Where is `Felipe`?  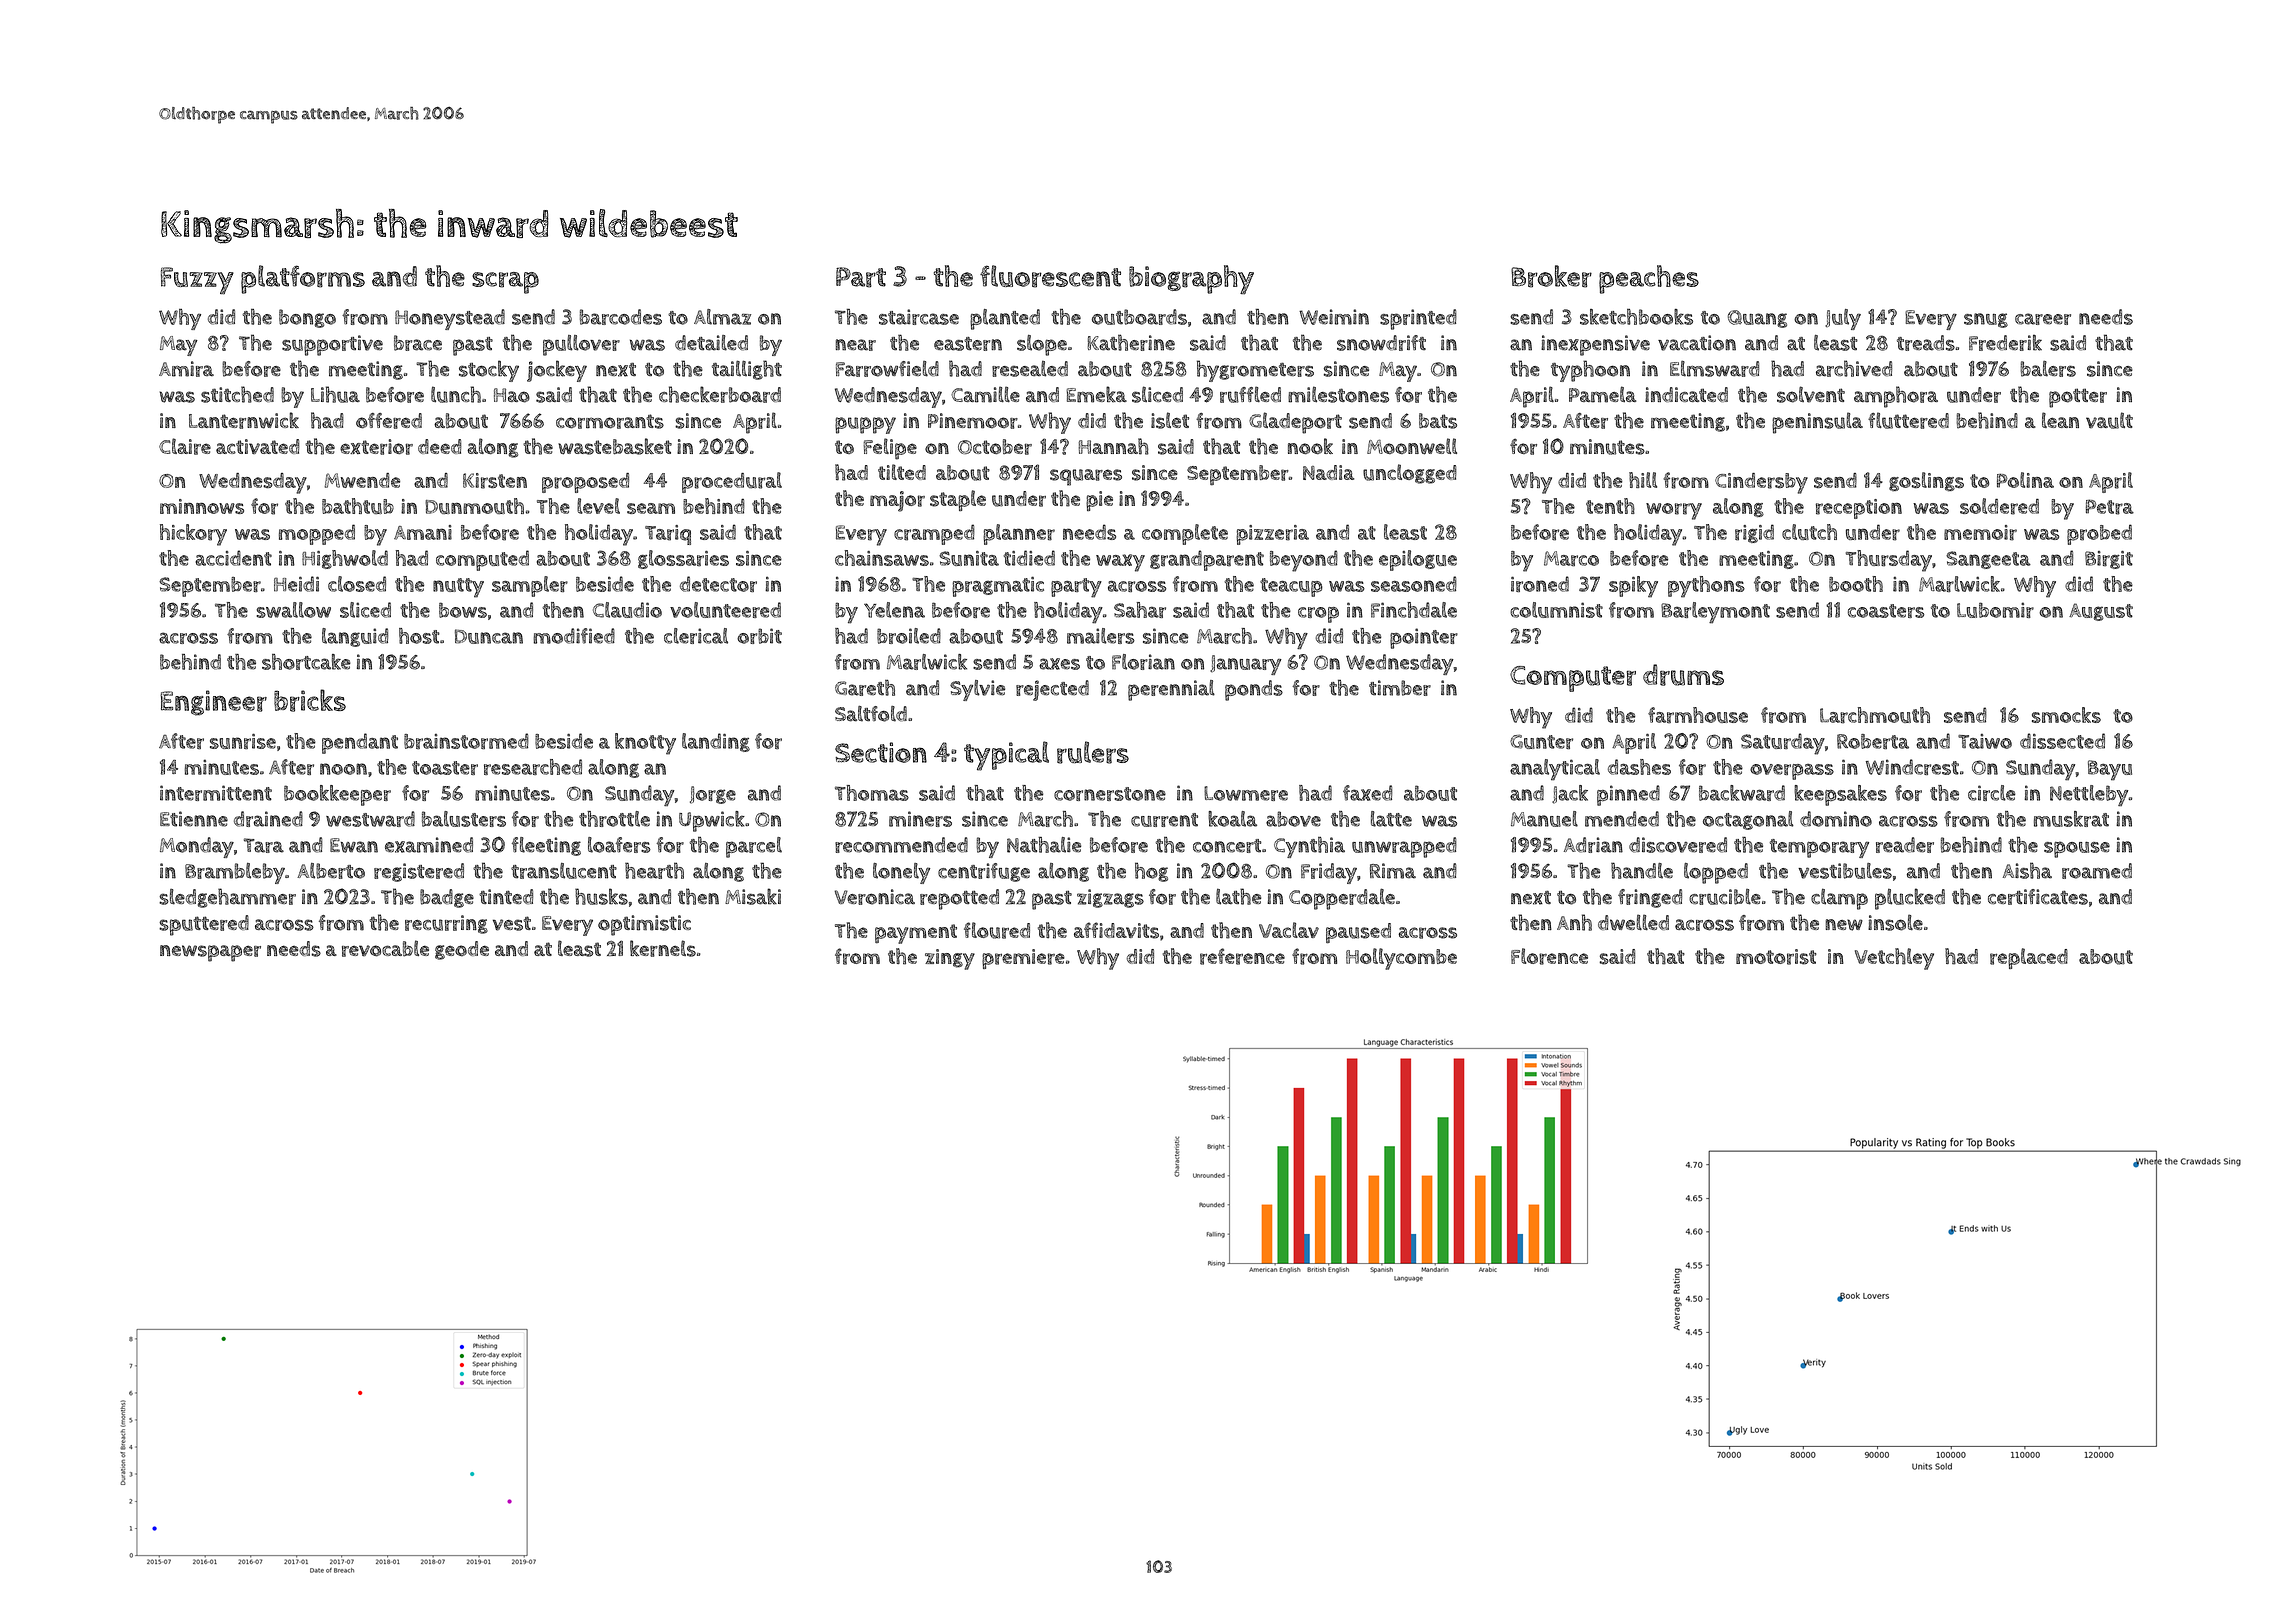 Felipe is located at coordinates (890, 449).
